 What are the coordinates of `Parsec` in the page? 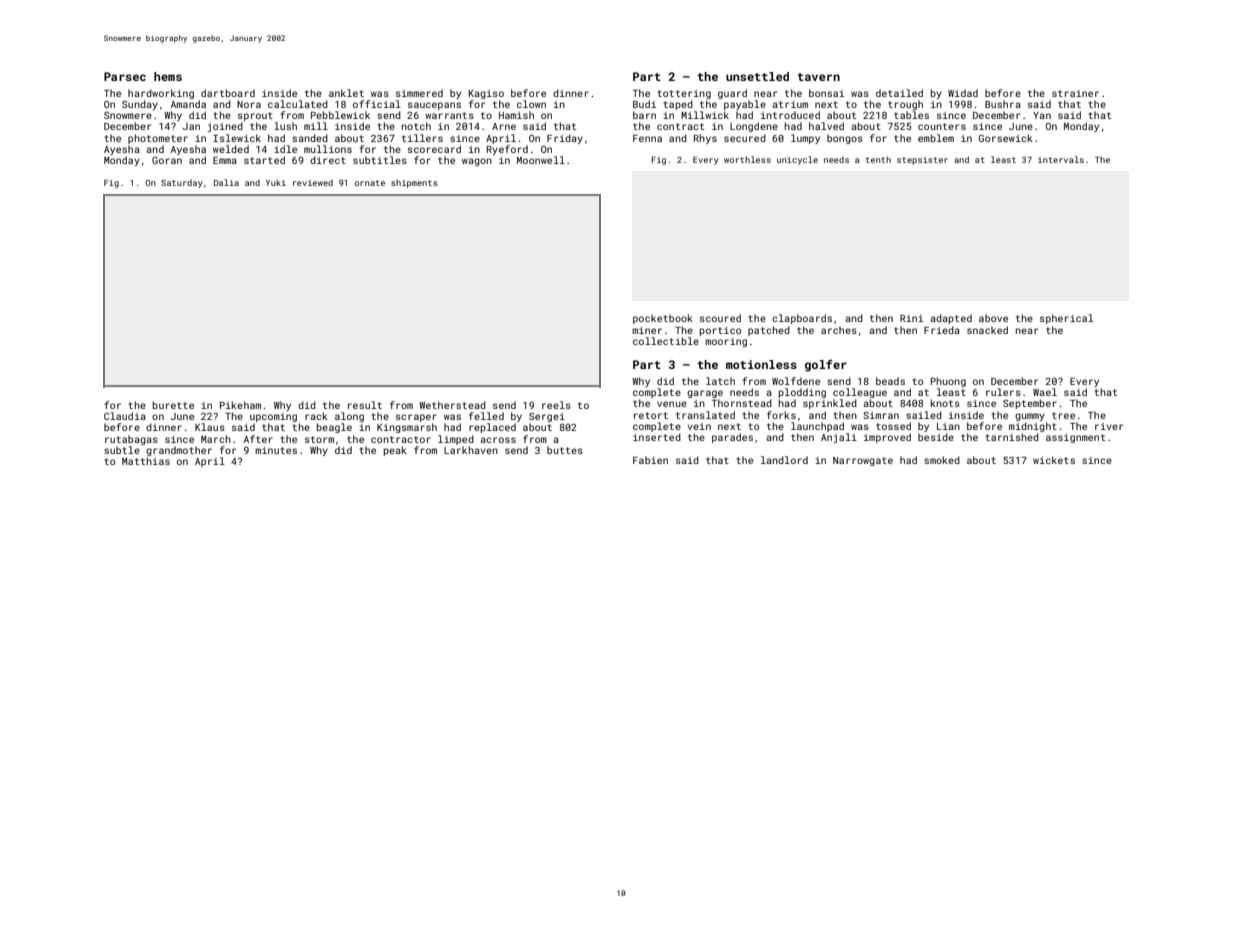 It's located at (125, 76).
